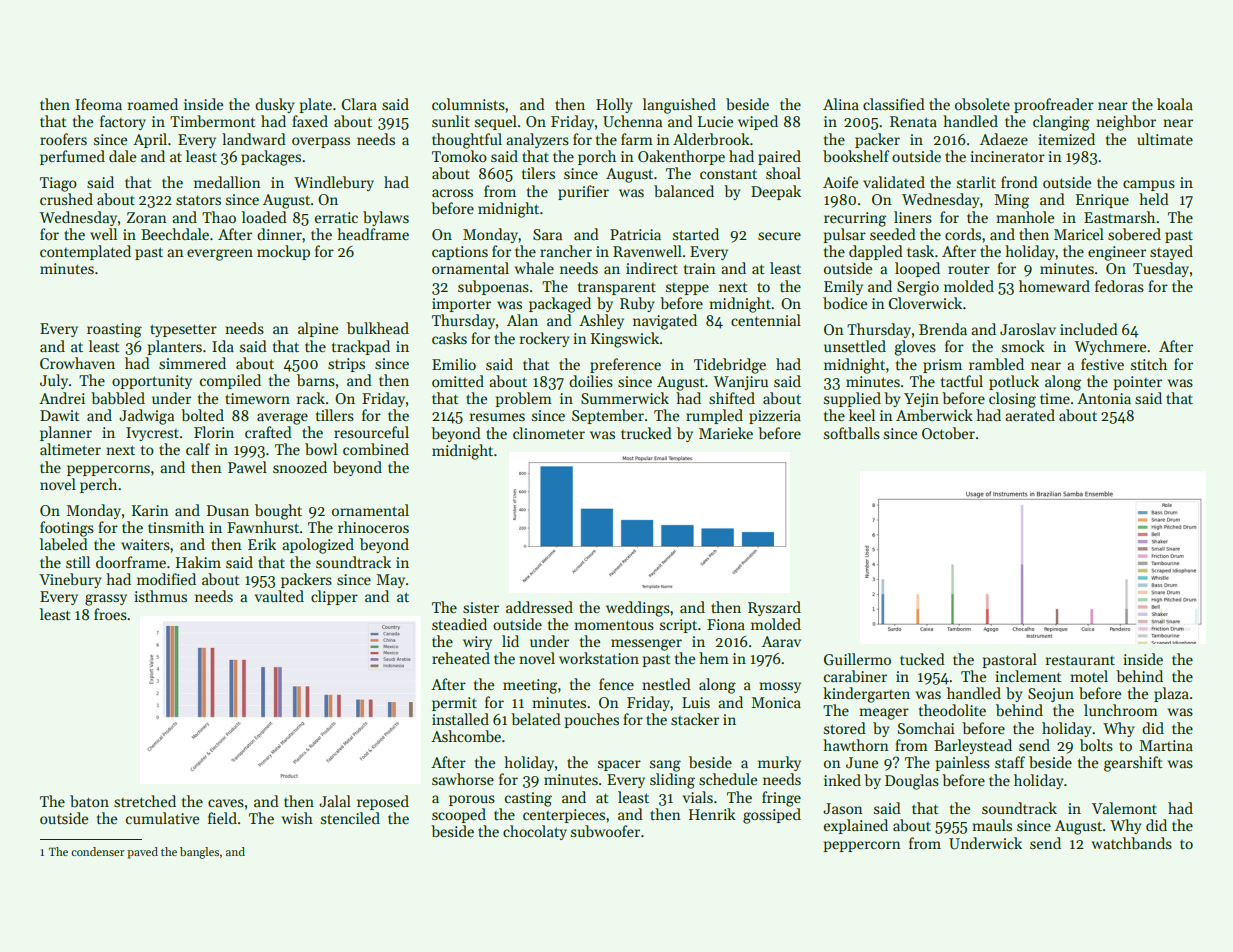 The height and width of the document is (952, 1233). What do you see at coordinates (152, 382) in the document?
I see `opportunity` at bounding box center [152, 382].
